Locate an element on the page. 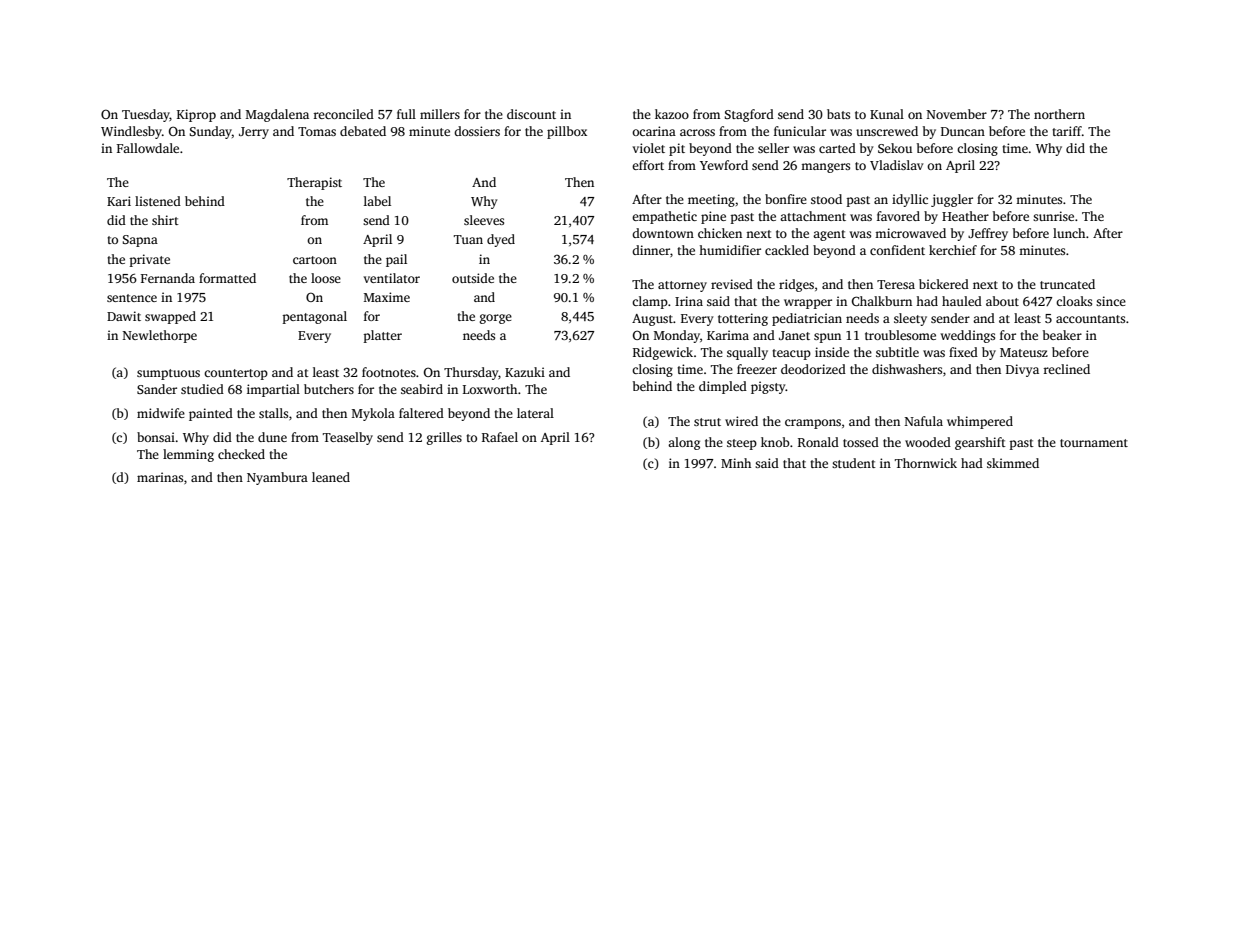  microwaved is located at coordinates (910, 233).
